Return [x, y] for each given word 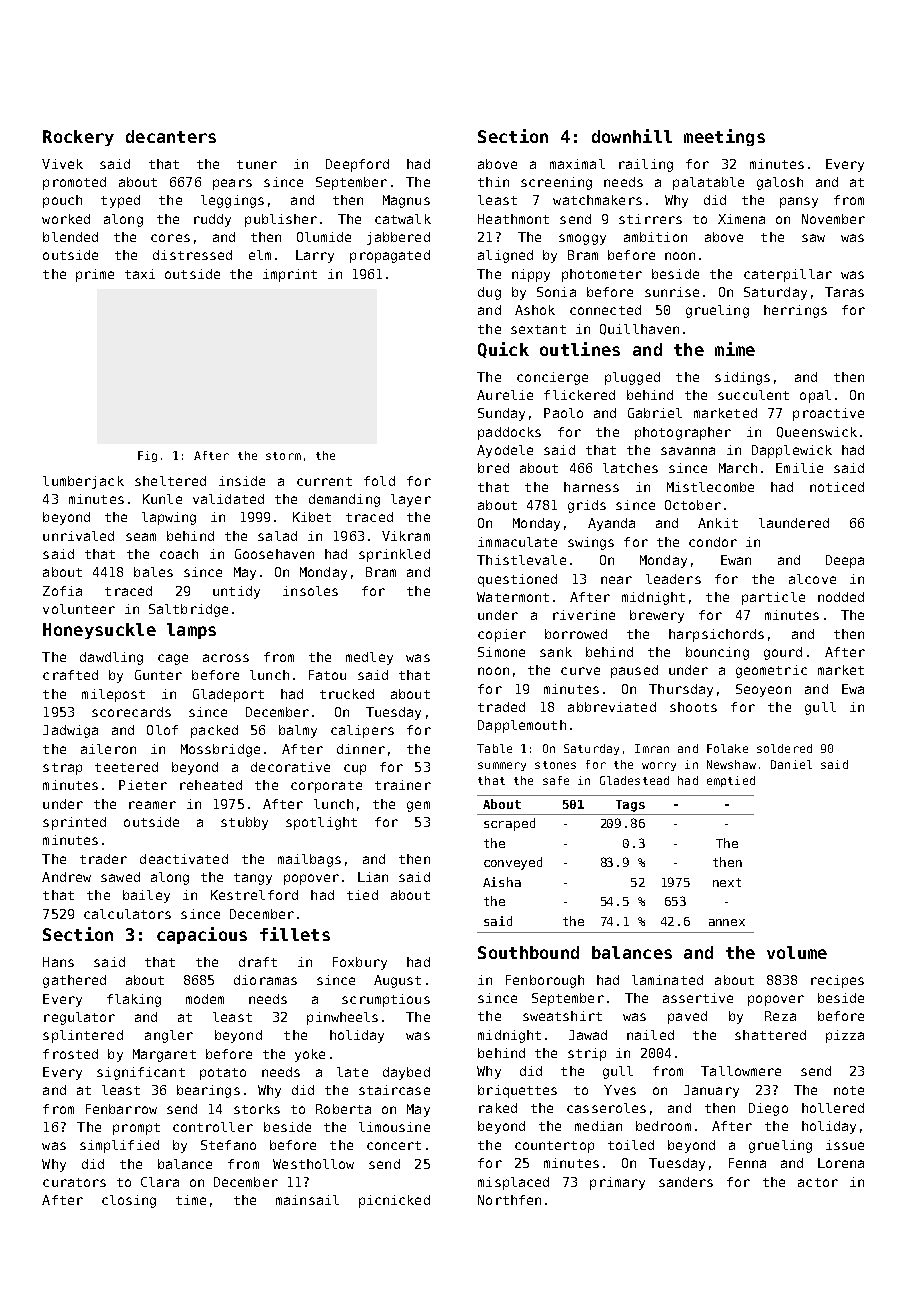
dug [489, 293]
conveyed [513, 863]
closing [129, 1201]
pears [232, 184]
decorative [290, 767]
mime [735, 349]
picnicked [394, 1201]
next [727, 882]
